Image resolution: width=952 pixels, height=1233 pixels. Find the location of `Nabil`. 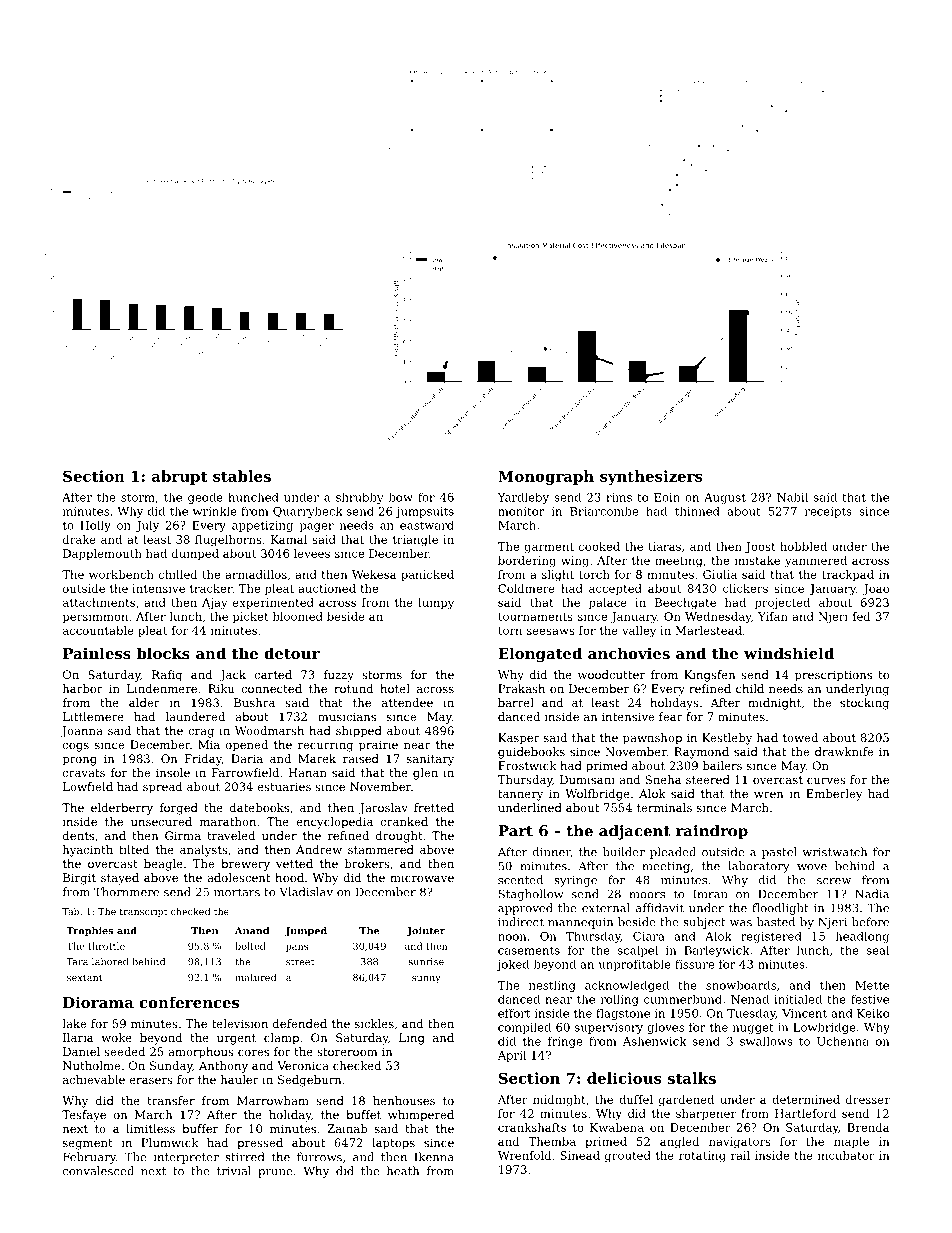

Nabil is located at coordinates (792, 497).
